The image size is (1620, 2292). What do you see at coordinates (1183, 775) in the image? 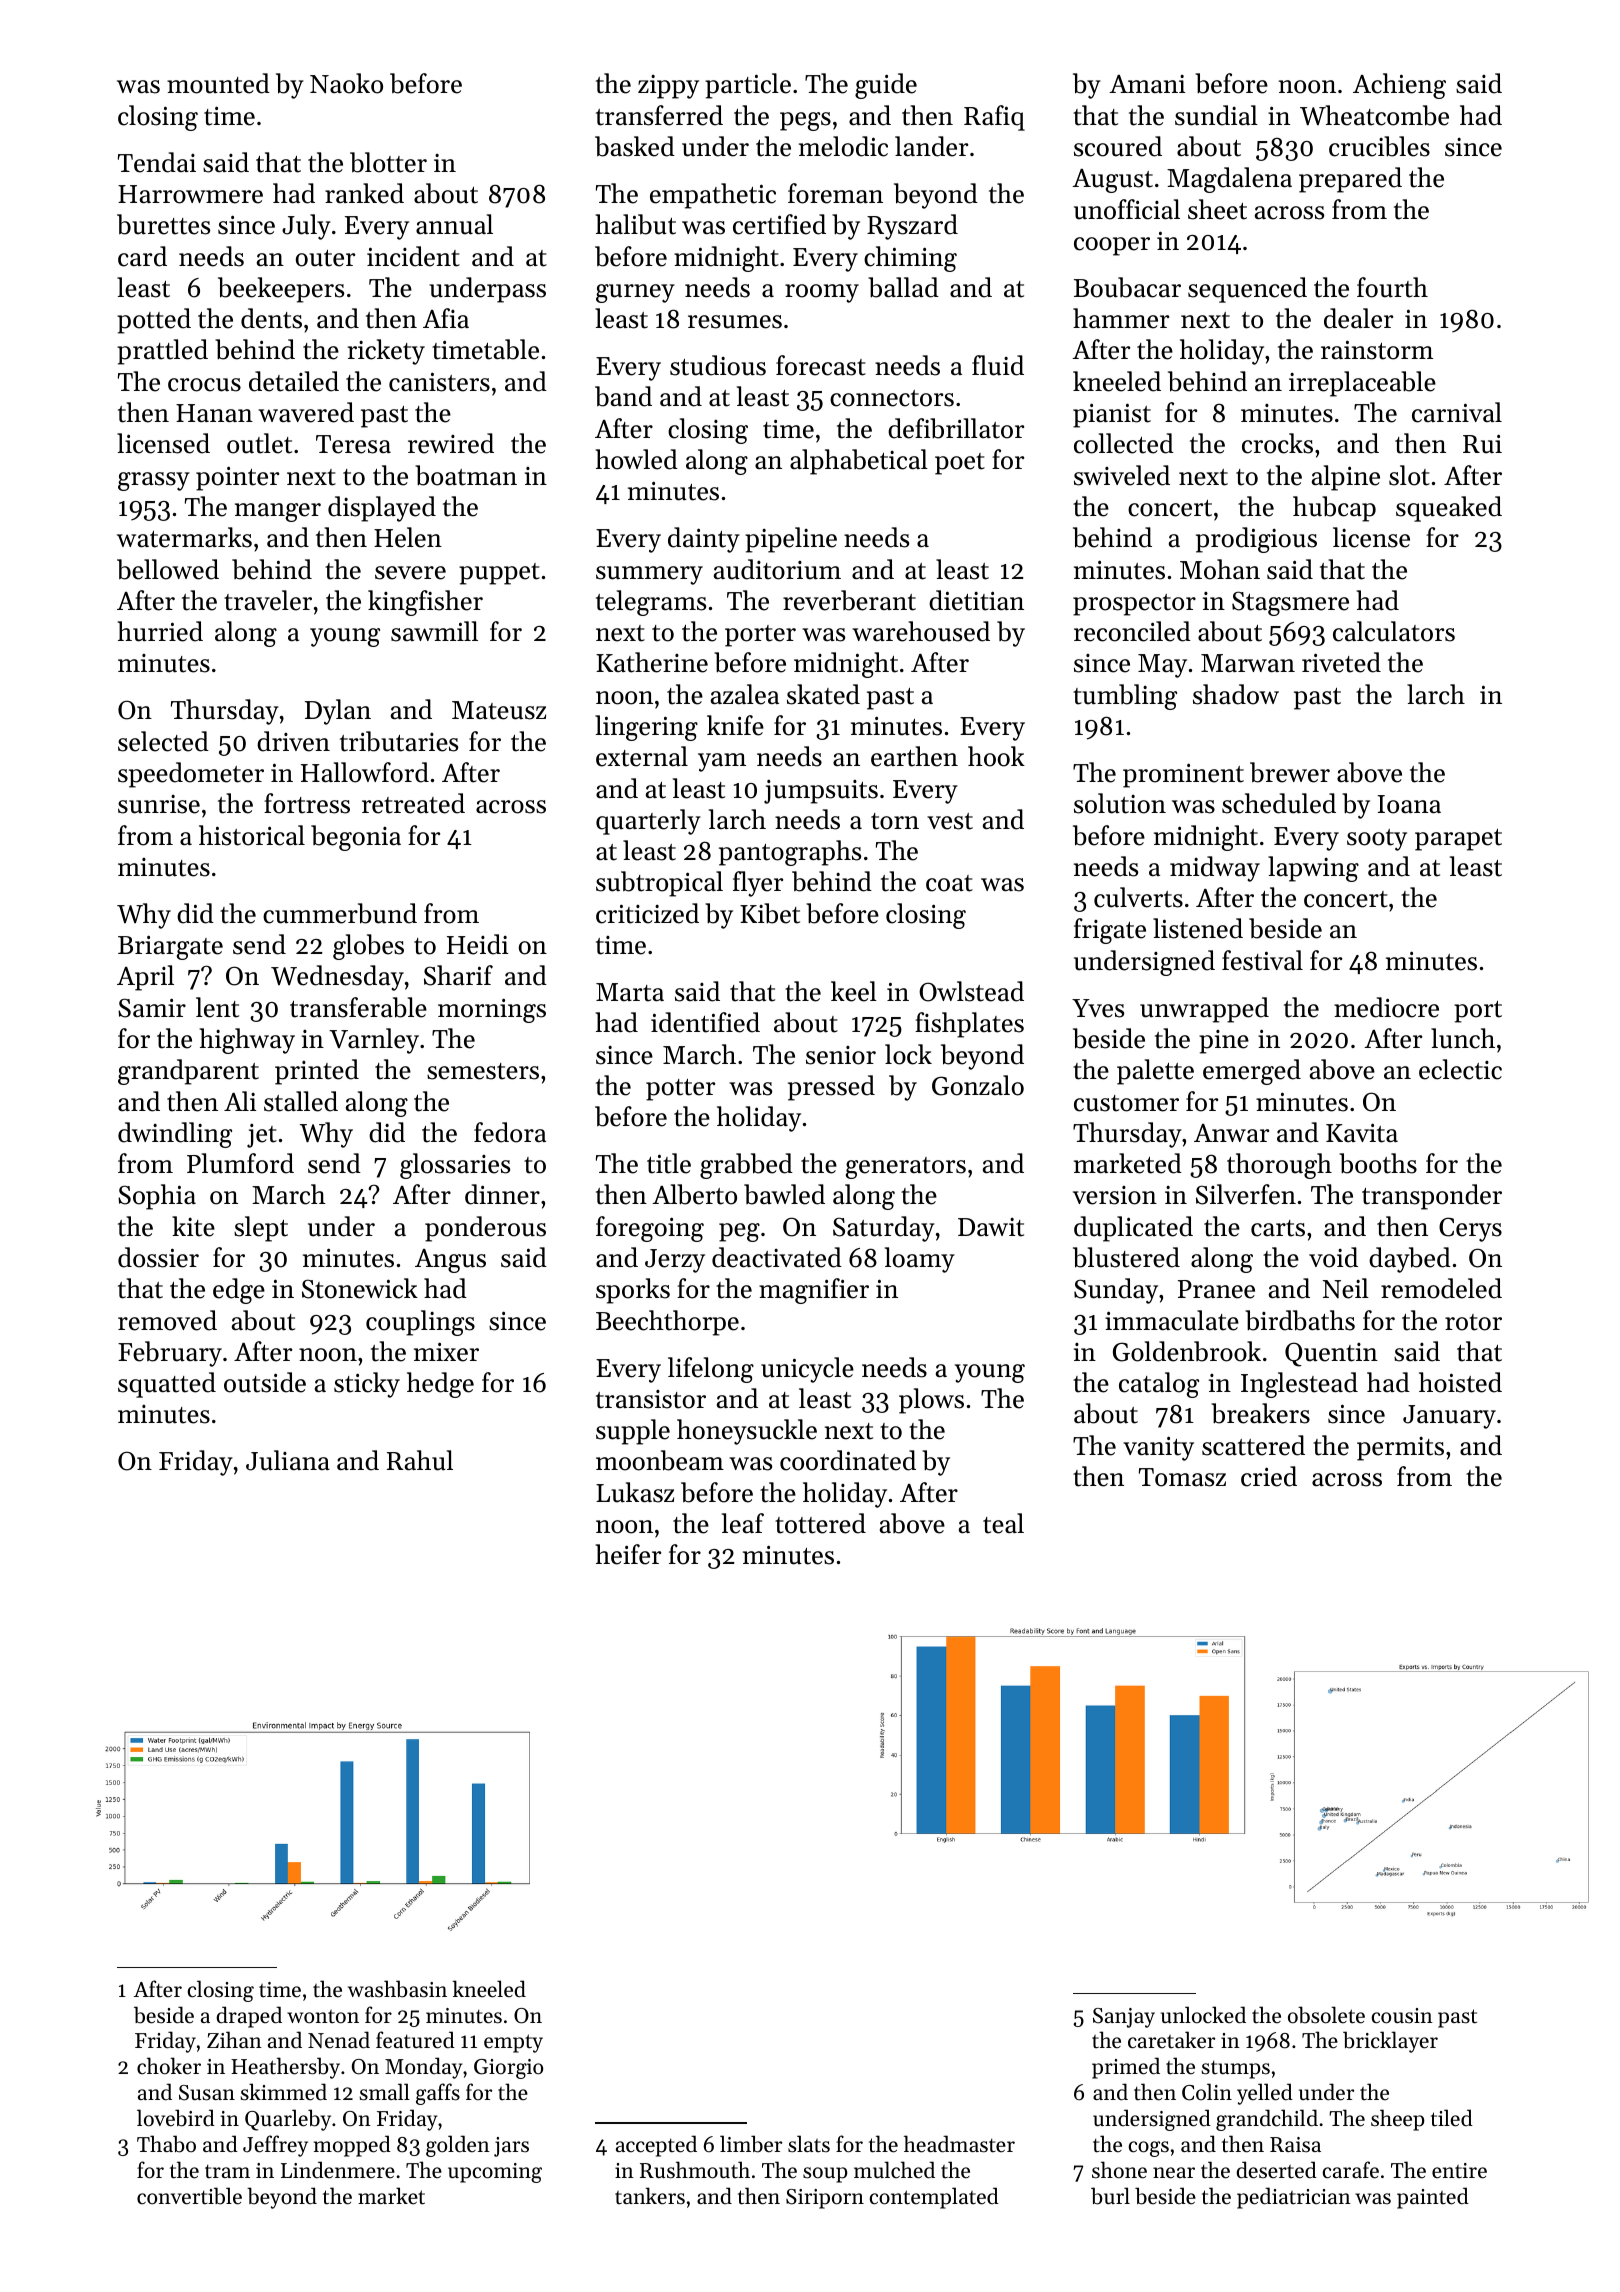
I see `prominent` at bounding box center [1183, 775].
